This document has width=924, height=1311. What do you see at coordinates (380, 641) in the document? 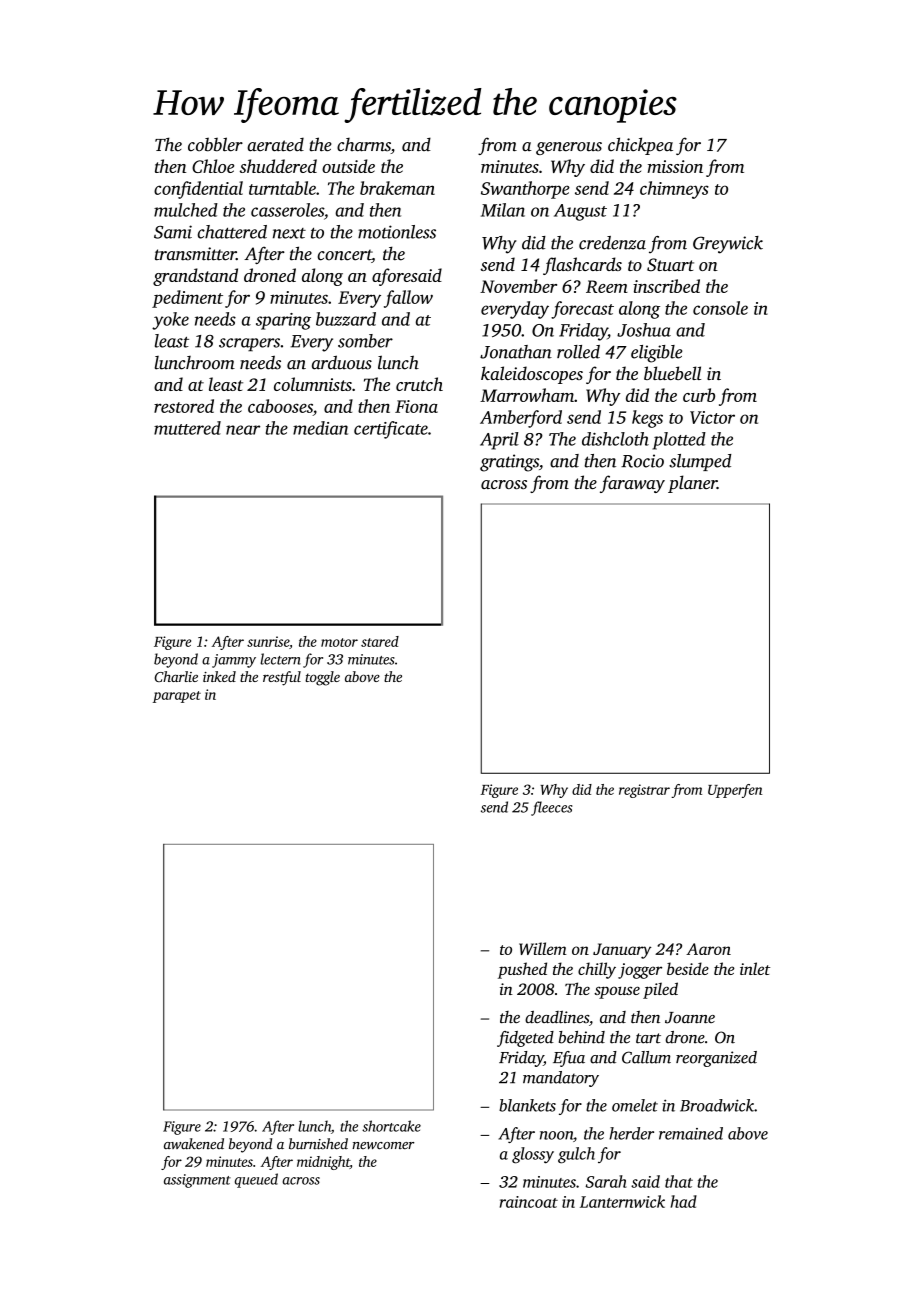
I see `stared` at bounding box center [380, 641].
